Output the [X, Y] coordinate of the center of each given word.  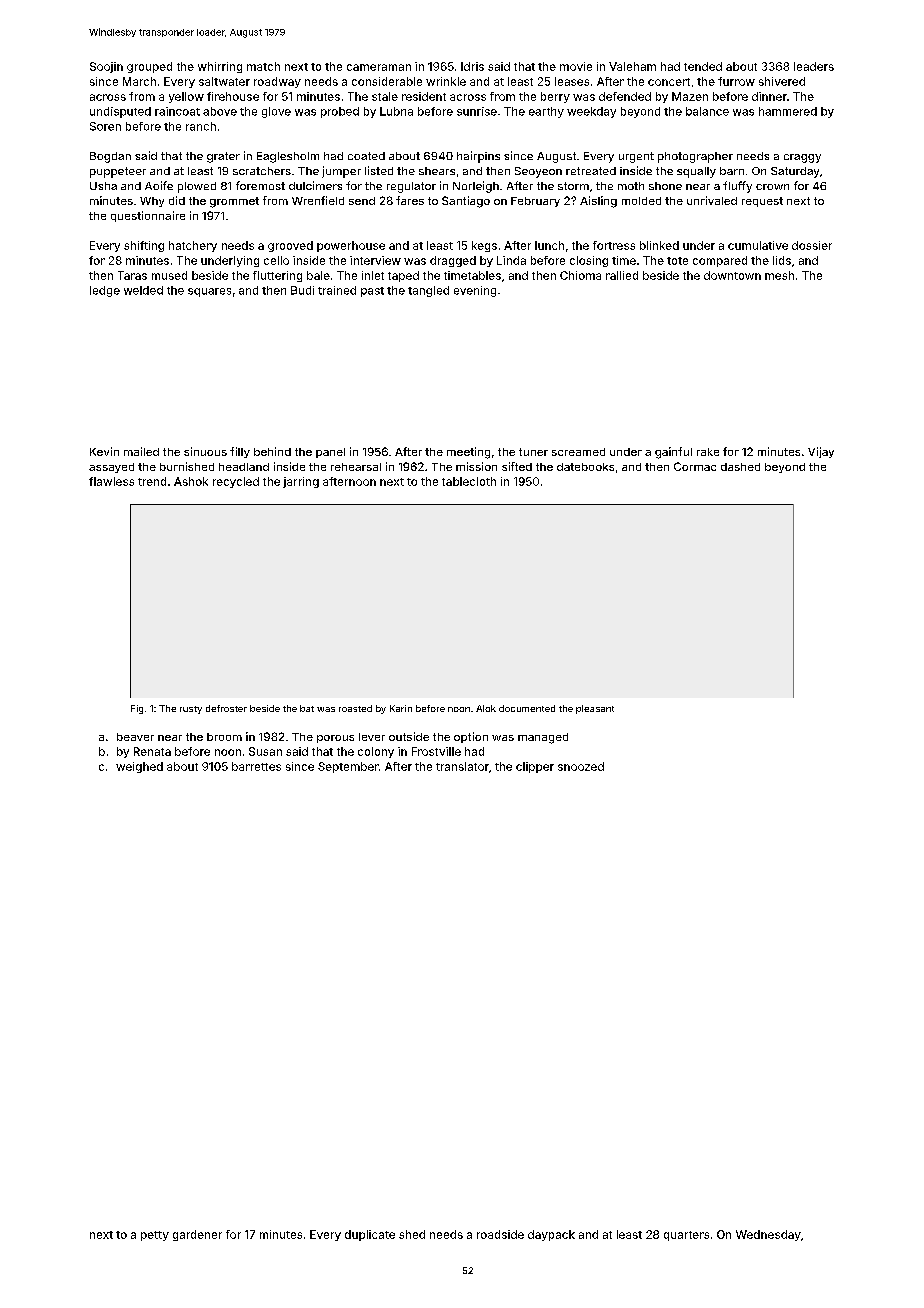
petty [155, 1236]
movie [576, 66]
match [263, 66]
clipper [535, 767]
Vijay [821, 452]
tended [703, 66]
